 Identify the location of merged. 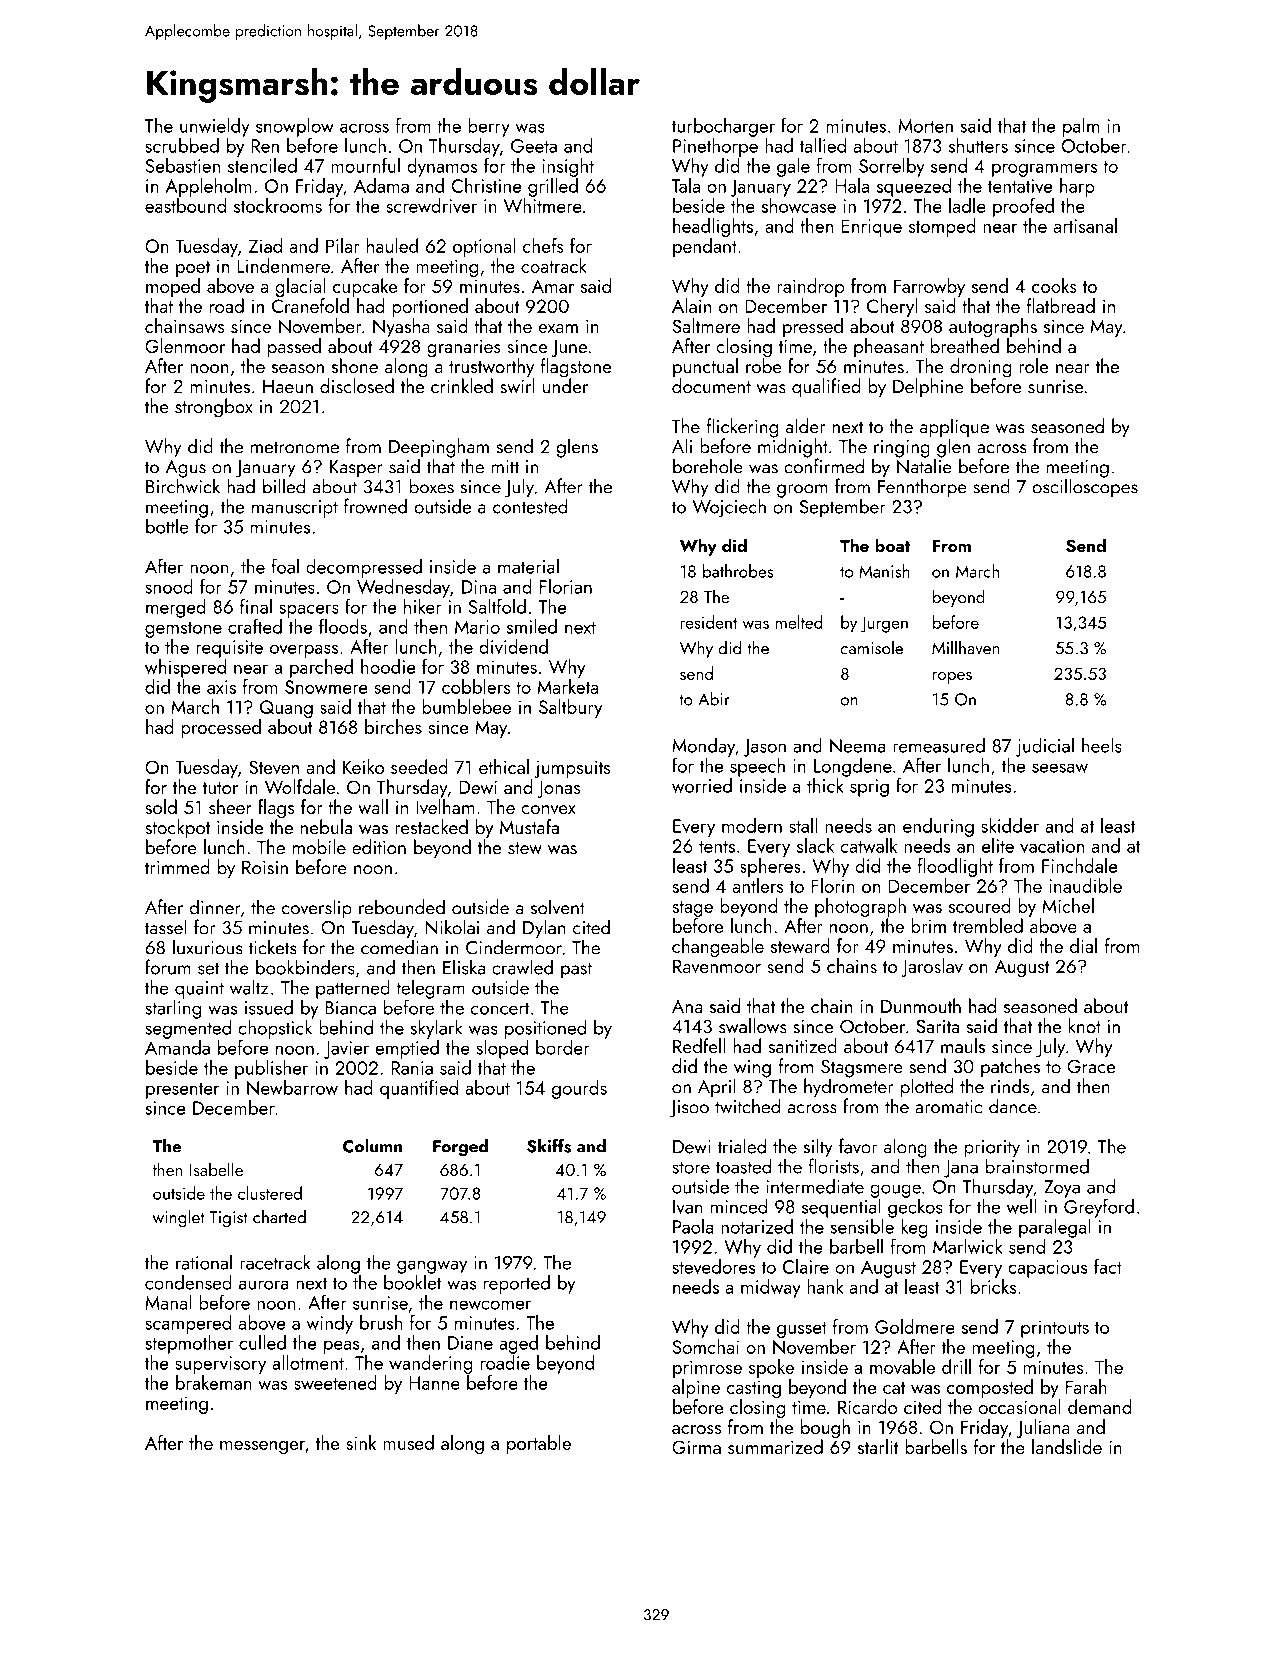
(176, 608).
